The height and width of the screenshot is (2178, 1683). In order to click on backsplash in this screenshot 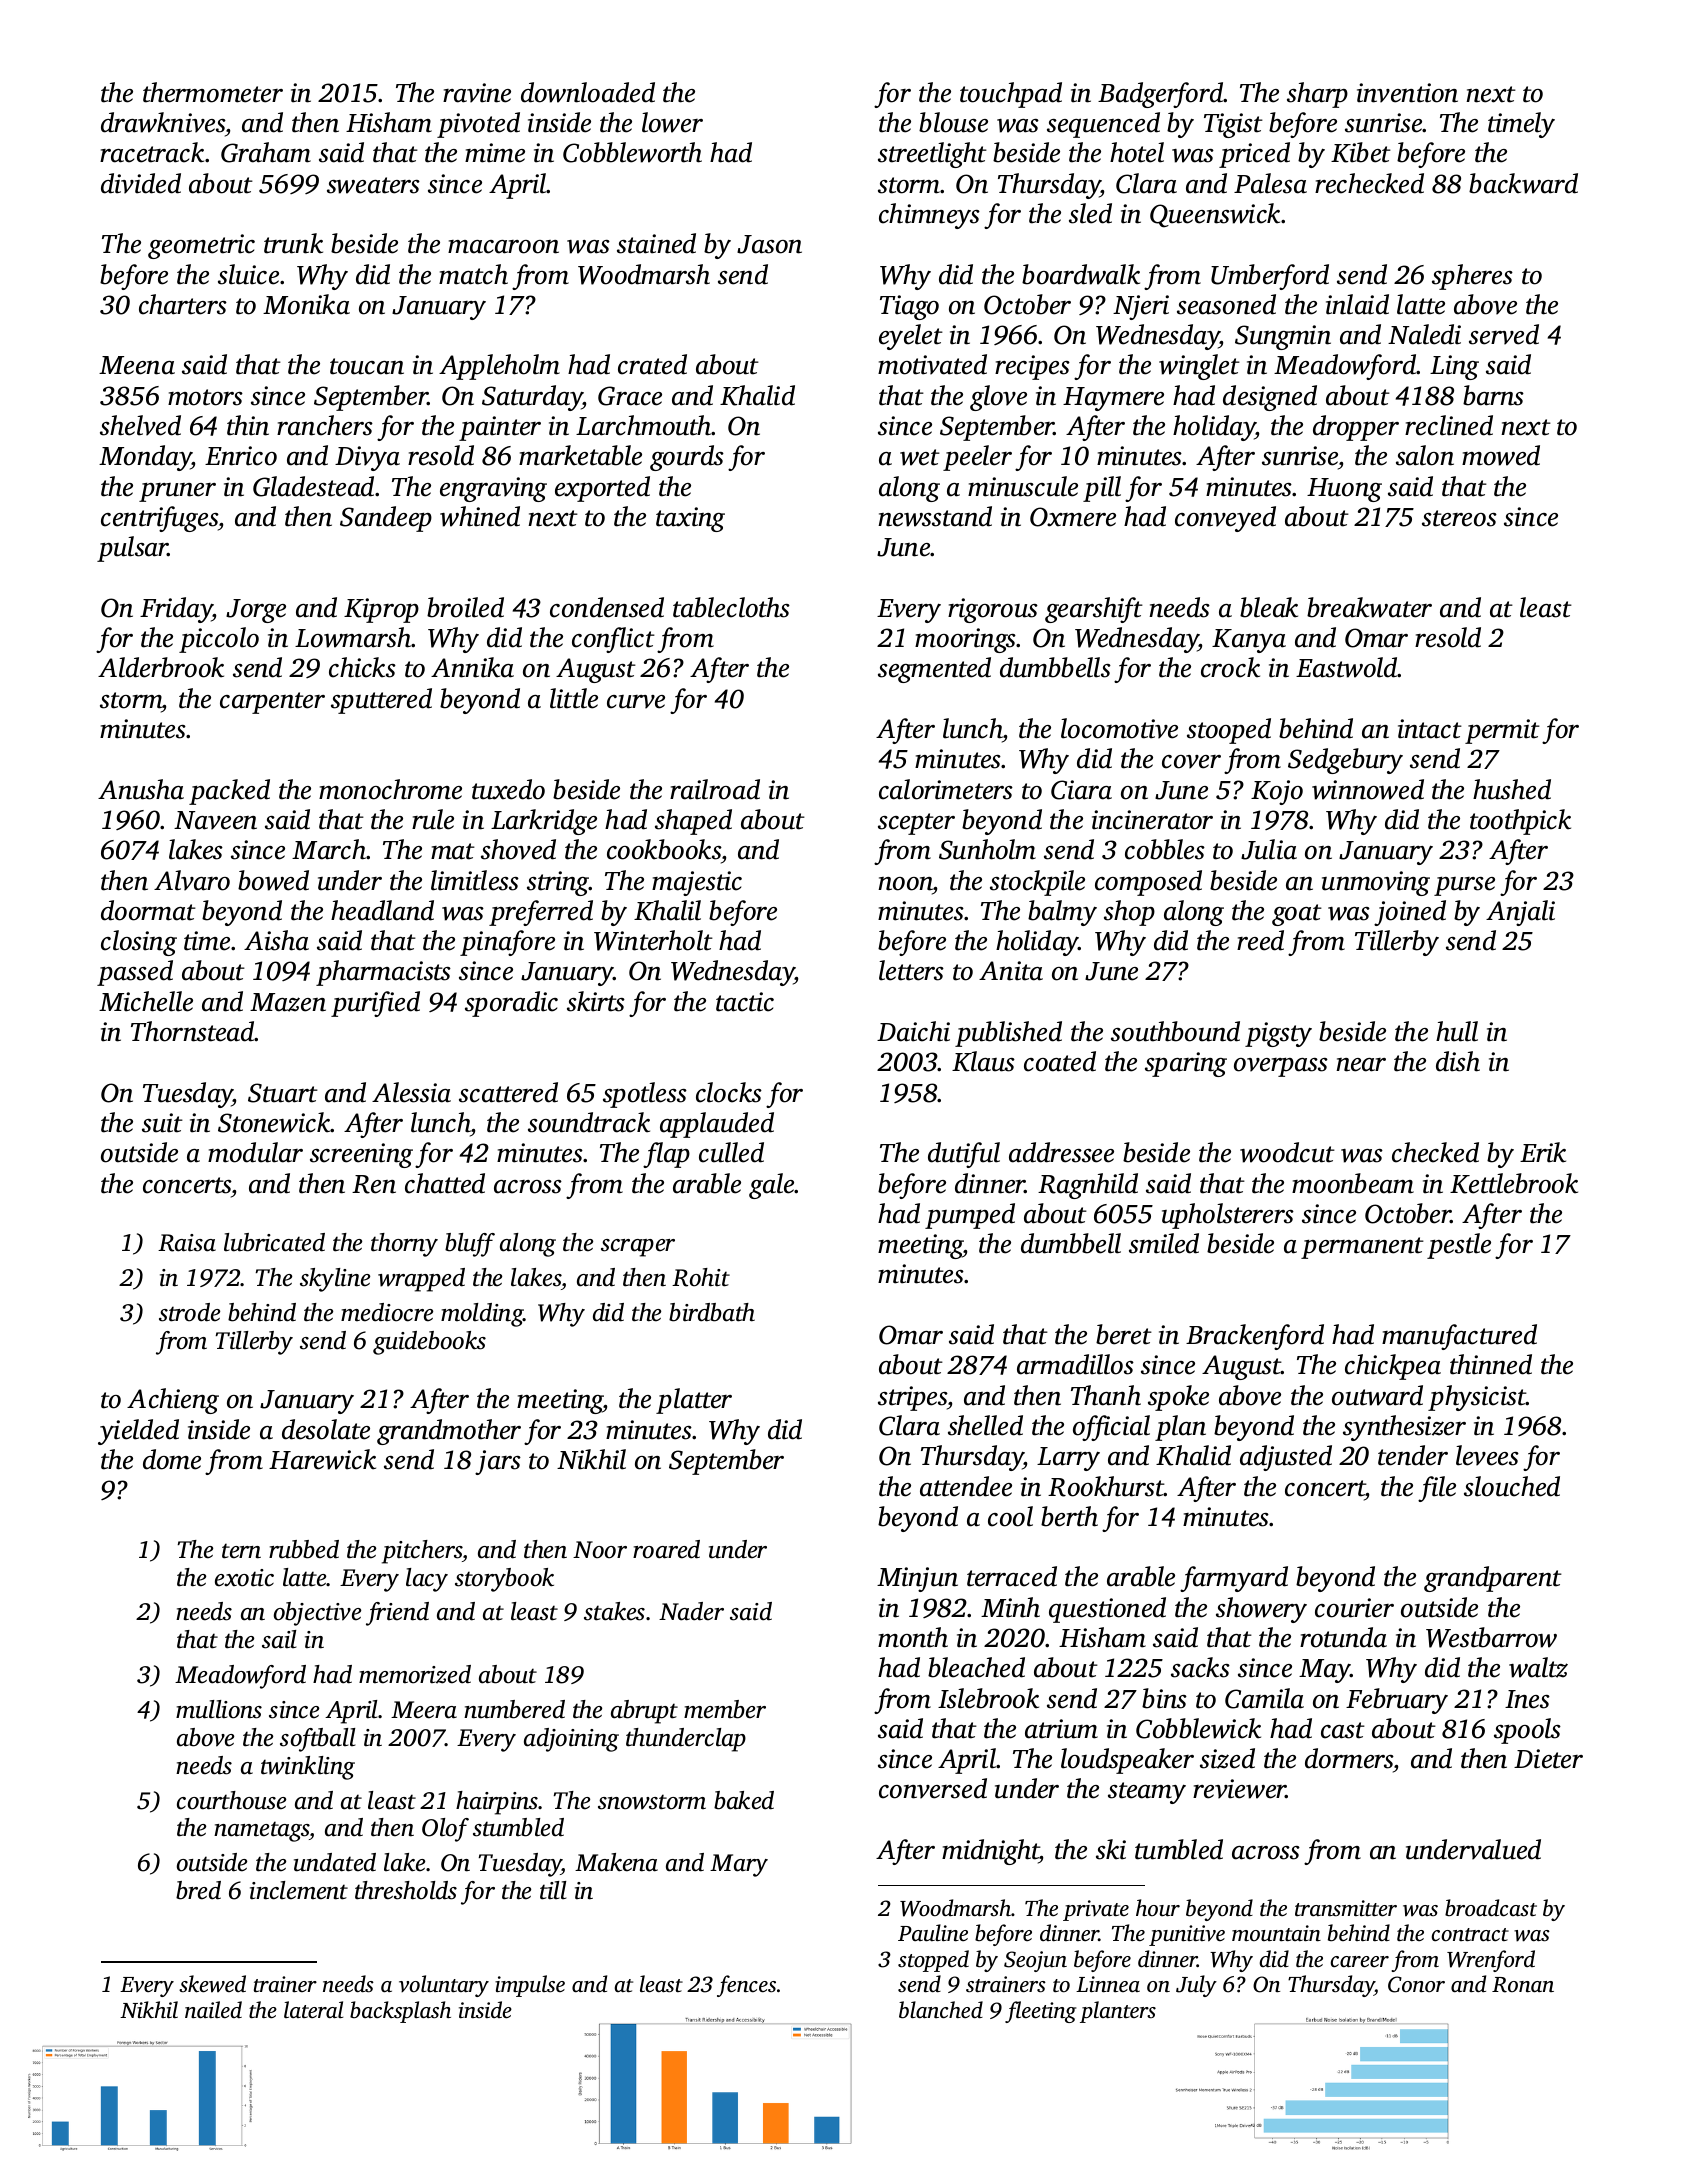, I will do `click(400, 2012)`.
